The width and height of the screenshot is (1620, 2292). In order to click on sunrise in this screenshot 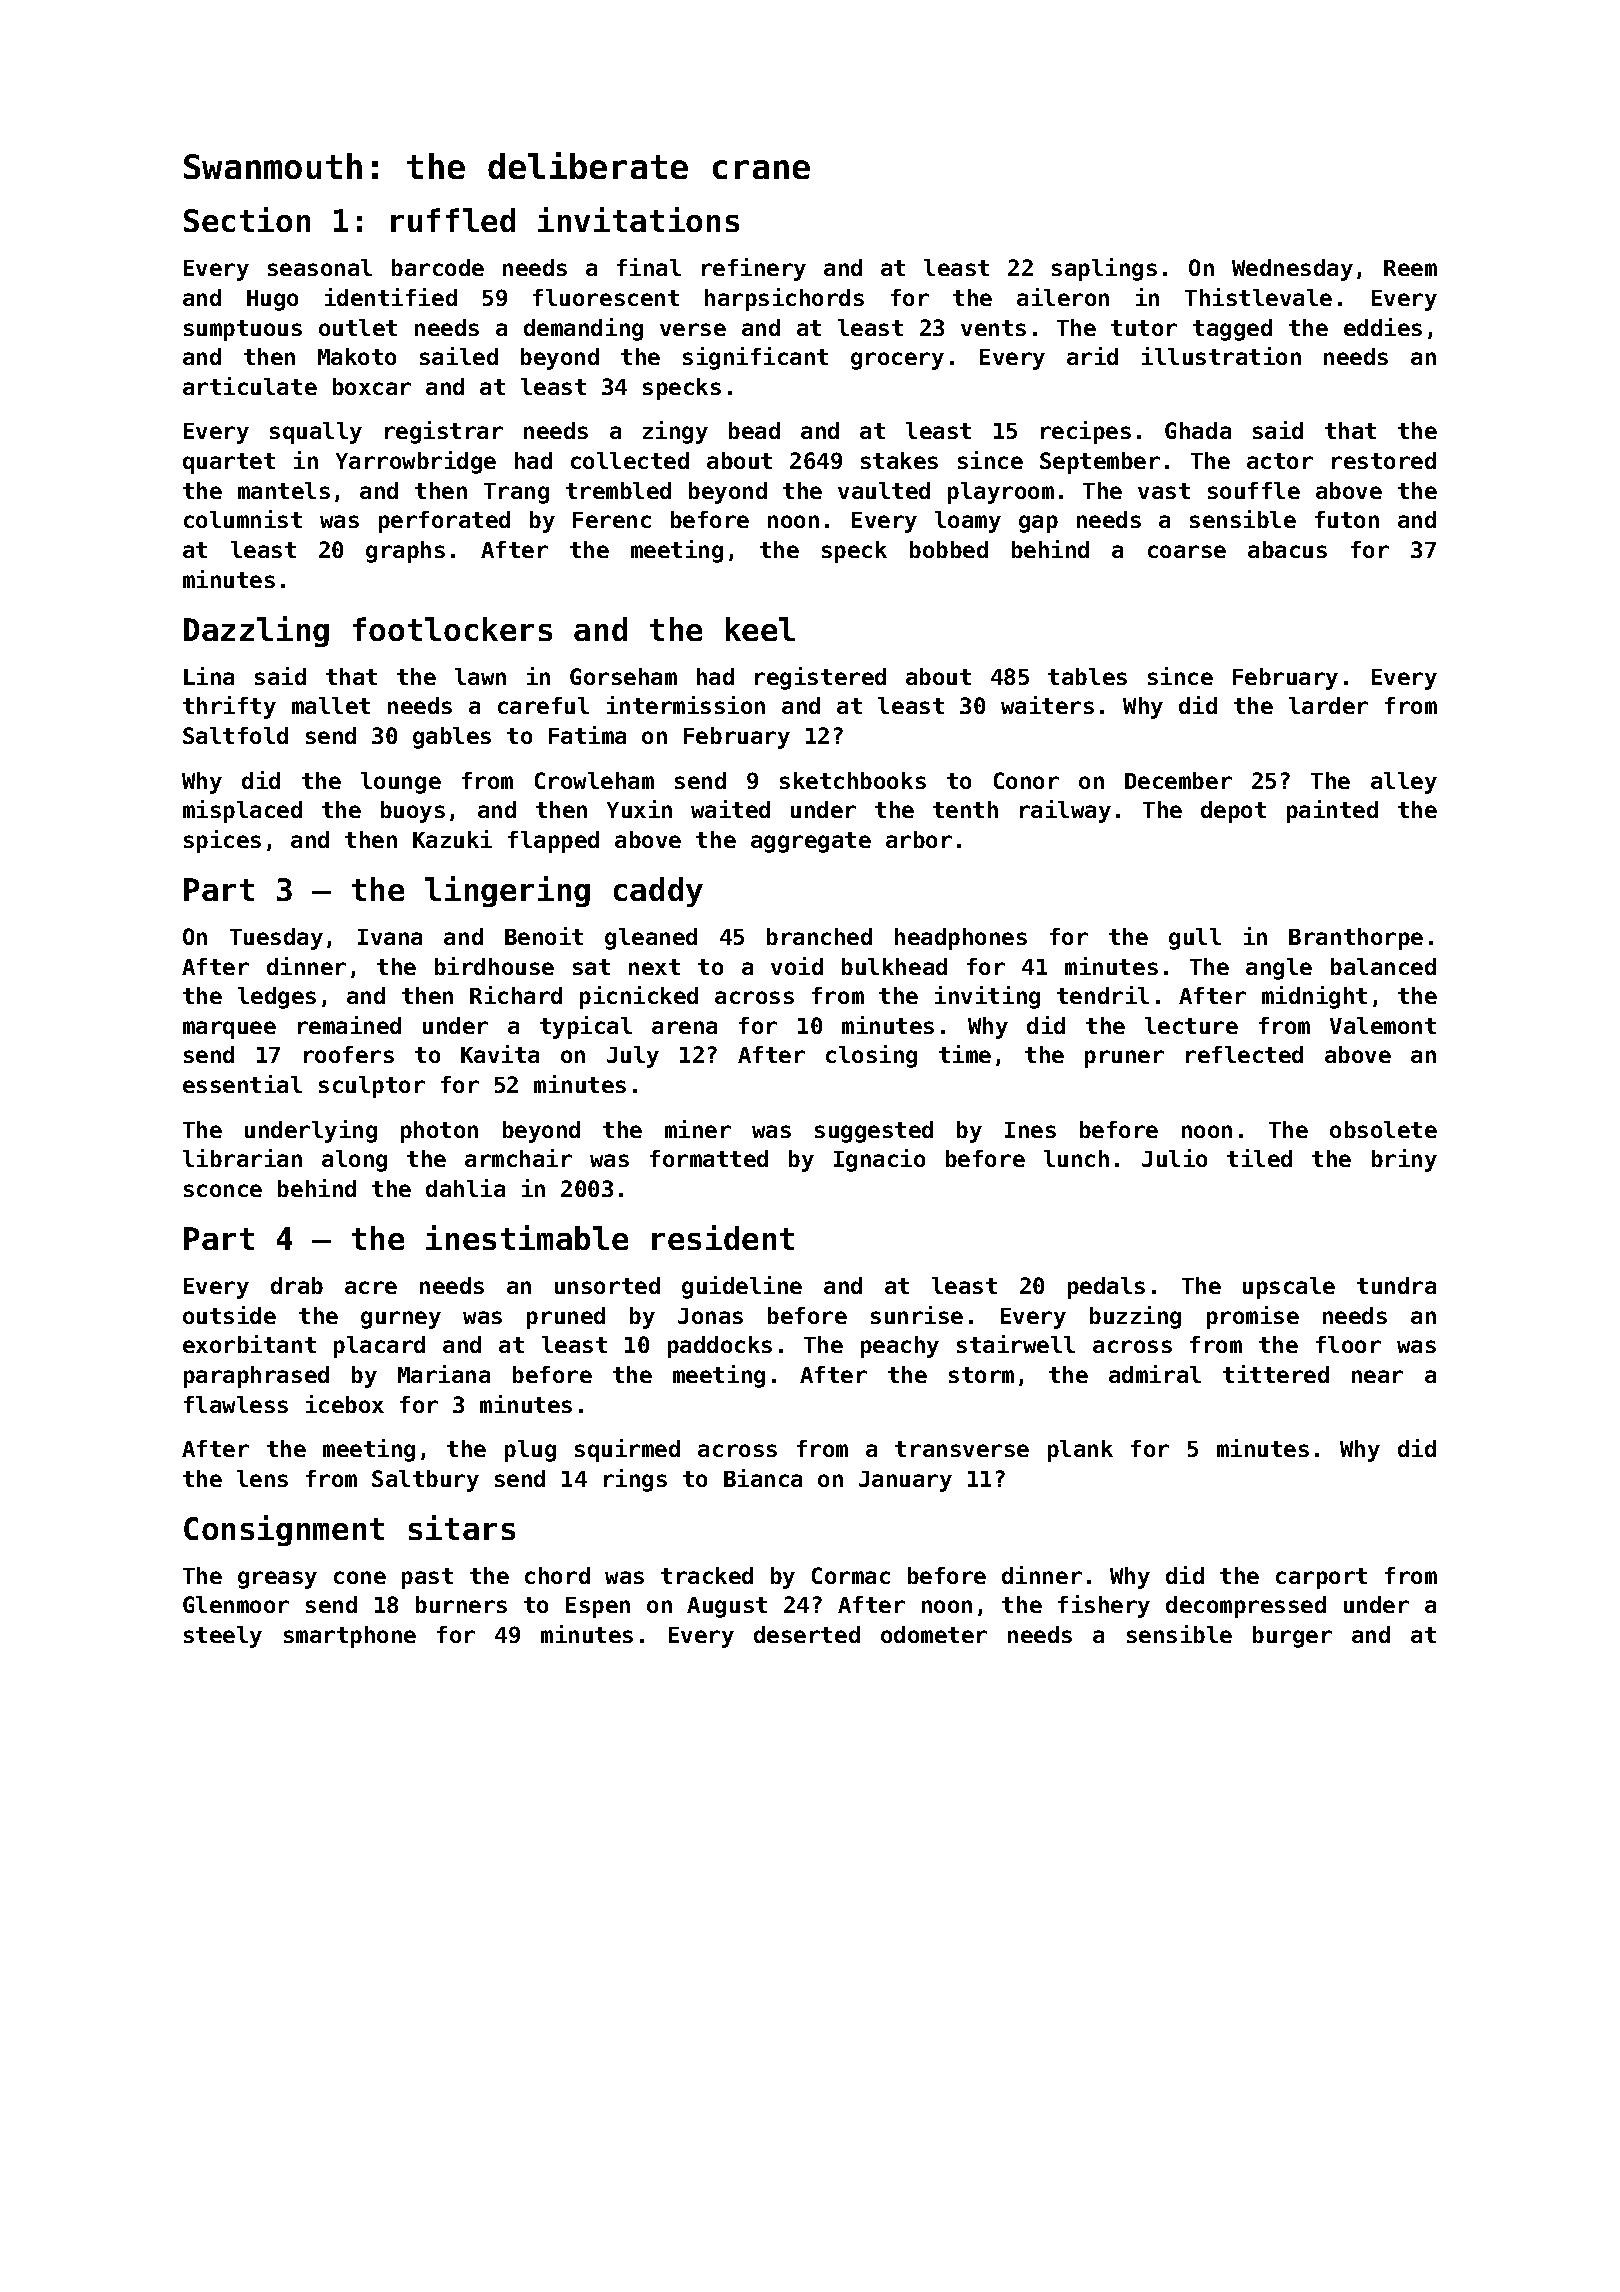, I will do `click(917, 1315)`.
